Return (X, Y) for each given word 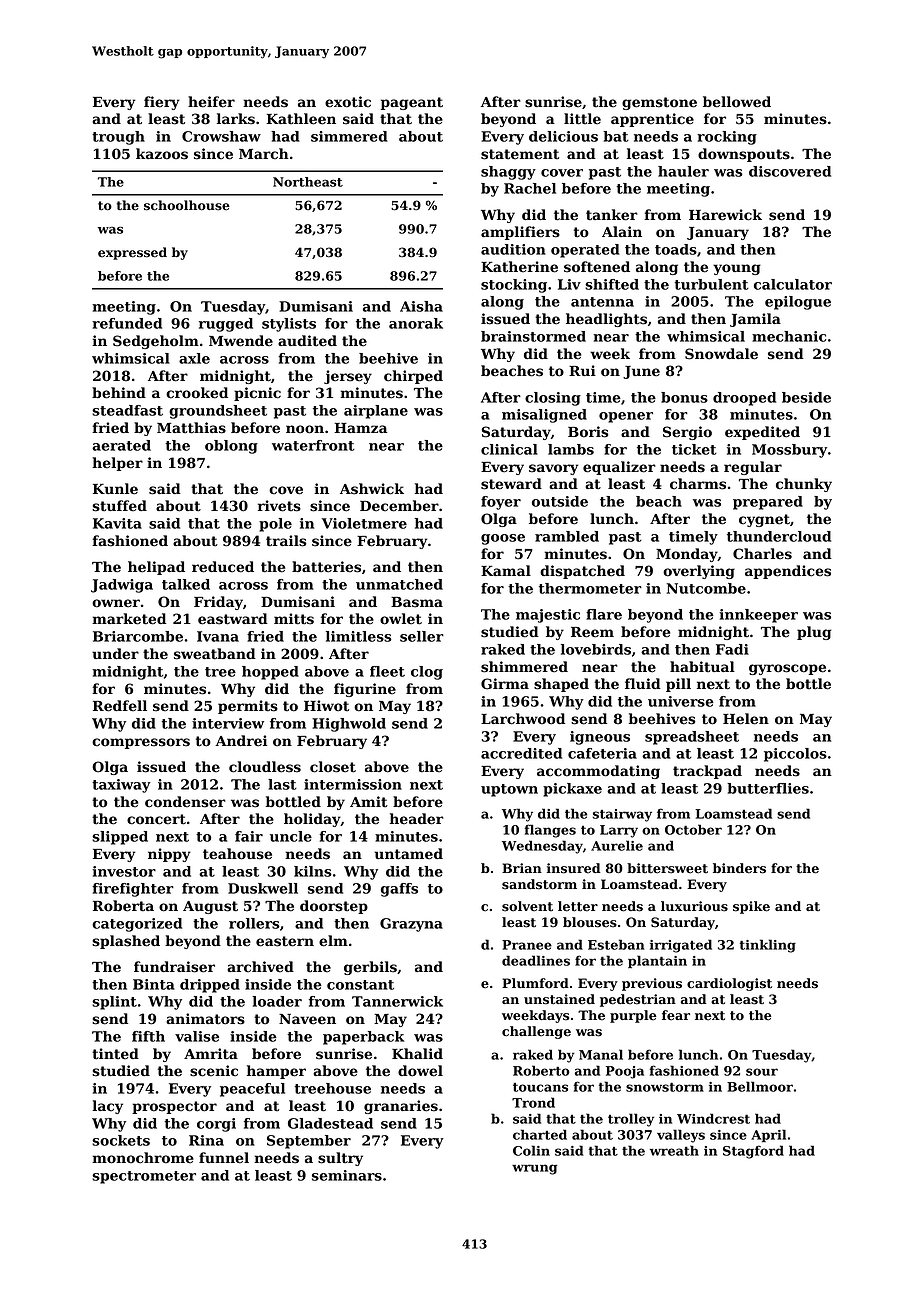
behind (119, 393)
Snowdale (721, 354)
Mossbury (789, 451)
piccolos (795, 755)
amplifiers (520, 233)
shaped (561, 685)
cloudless (265, 767)
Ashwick (372, 489)
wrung (534, 1169)
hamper (276, 1072)
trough (118, 138)
